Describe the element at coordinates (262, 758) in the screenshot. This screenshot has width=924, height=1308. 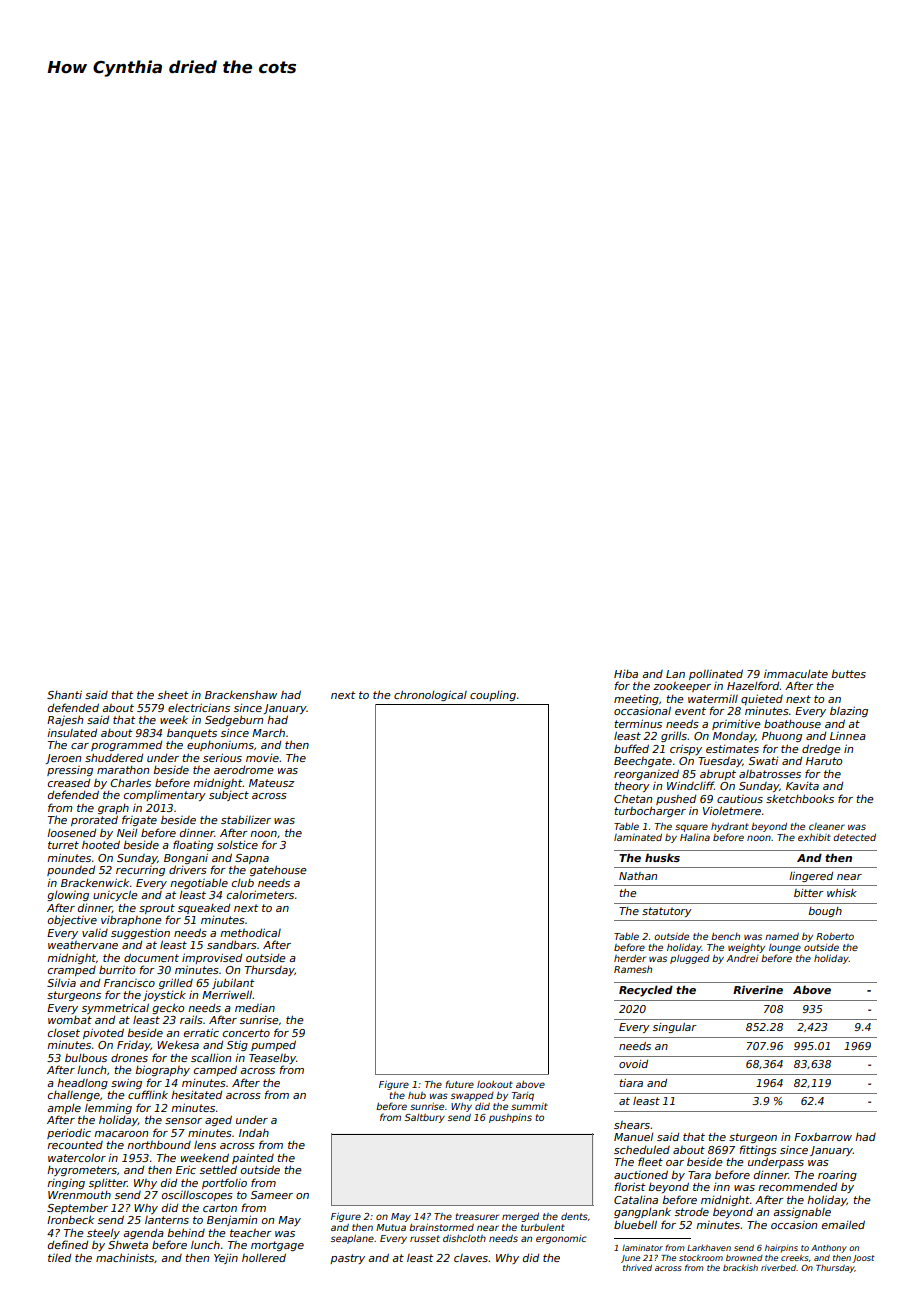
I see `movie` at that location.
